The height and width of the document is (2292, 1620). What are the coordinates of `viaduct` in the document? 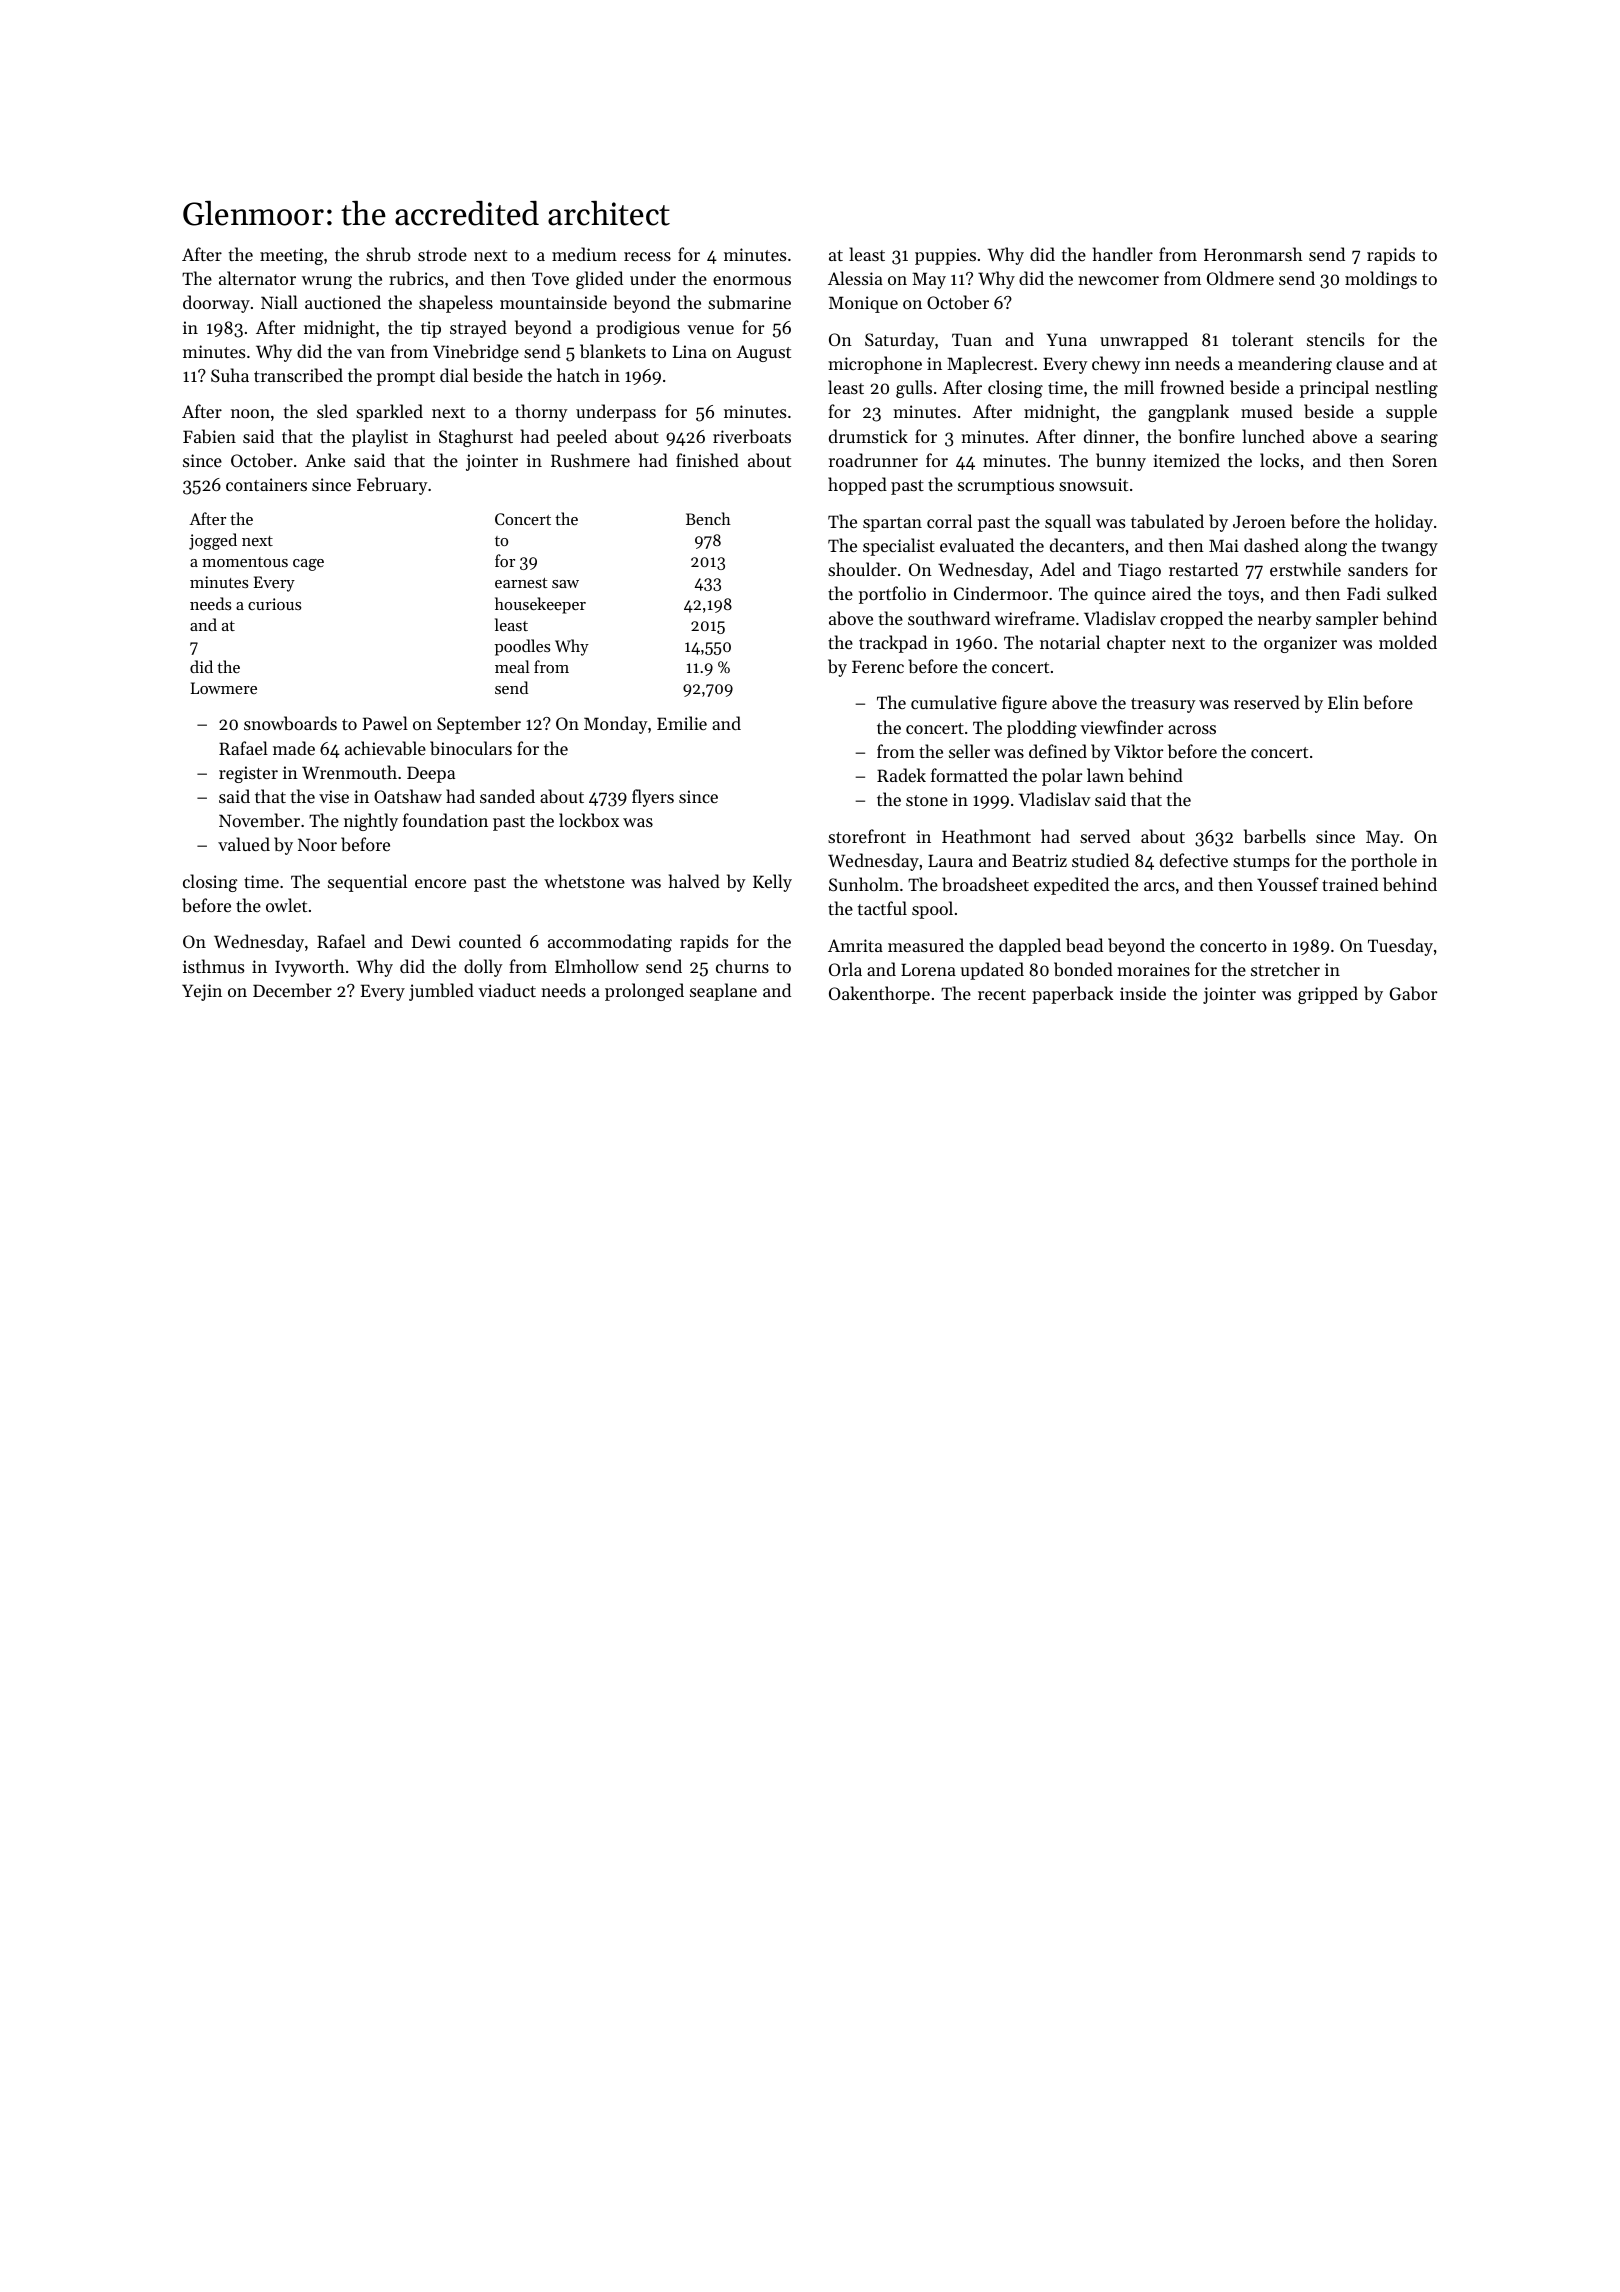 It's located at (507, 990).
